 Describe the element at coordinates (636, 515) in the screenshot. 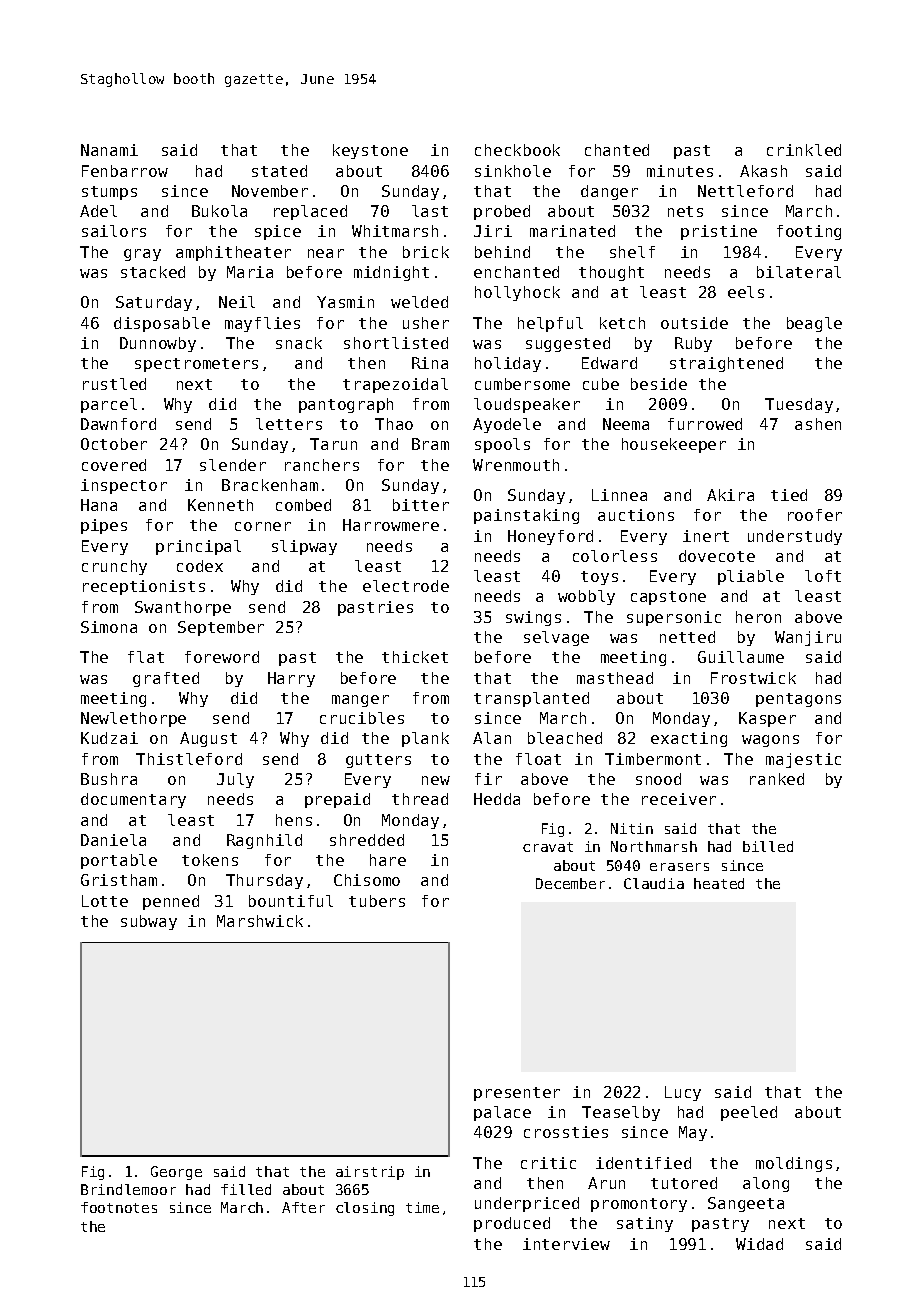

I see `auctions` at that location.
